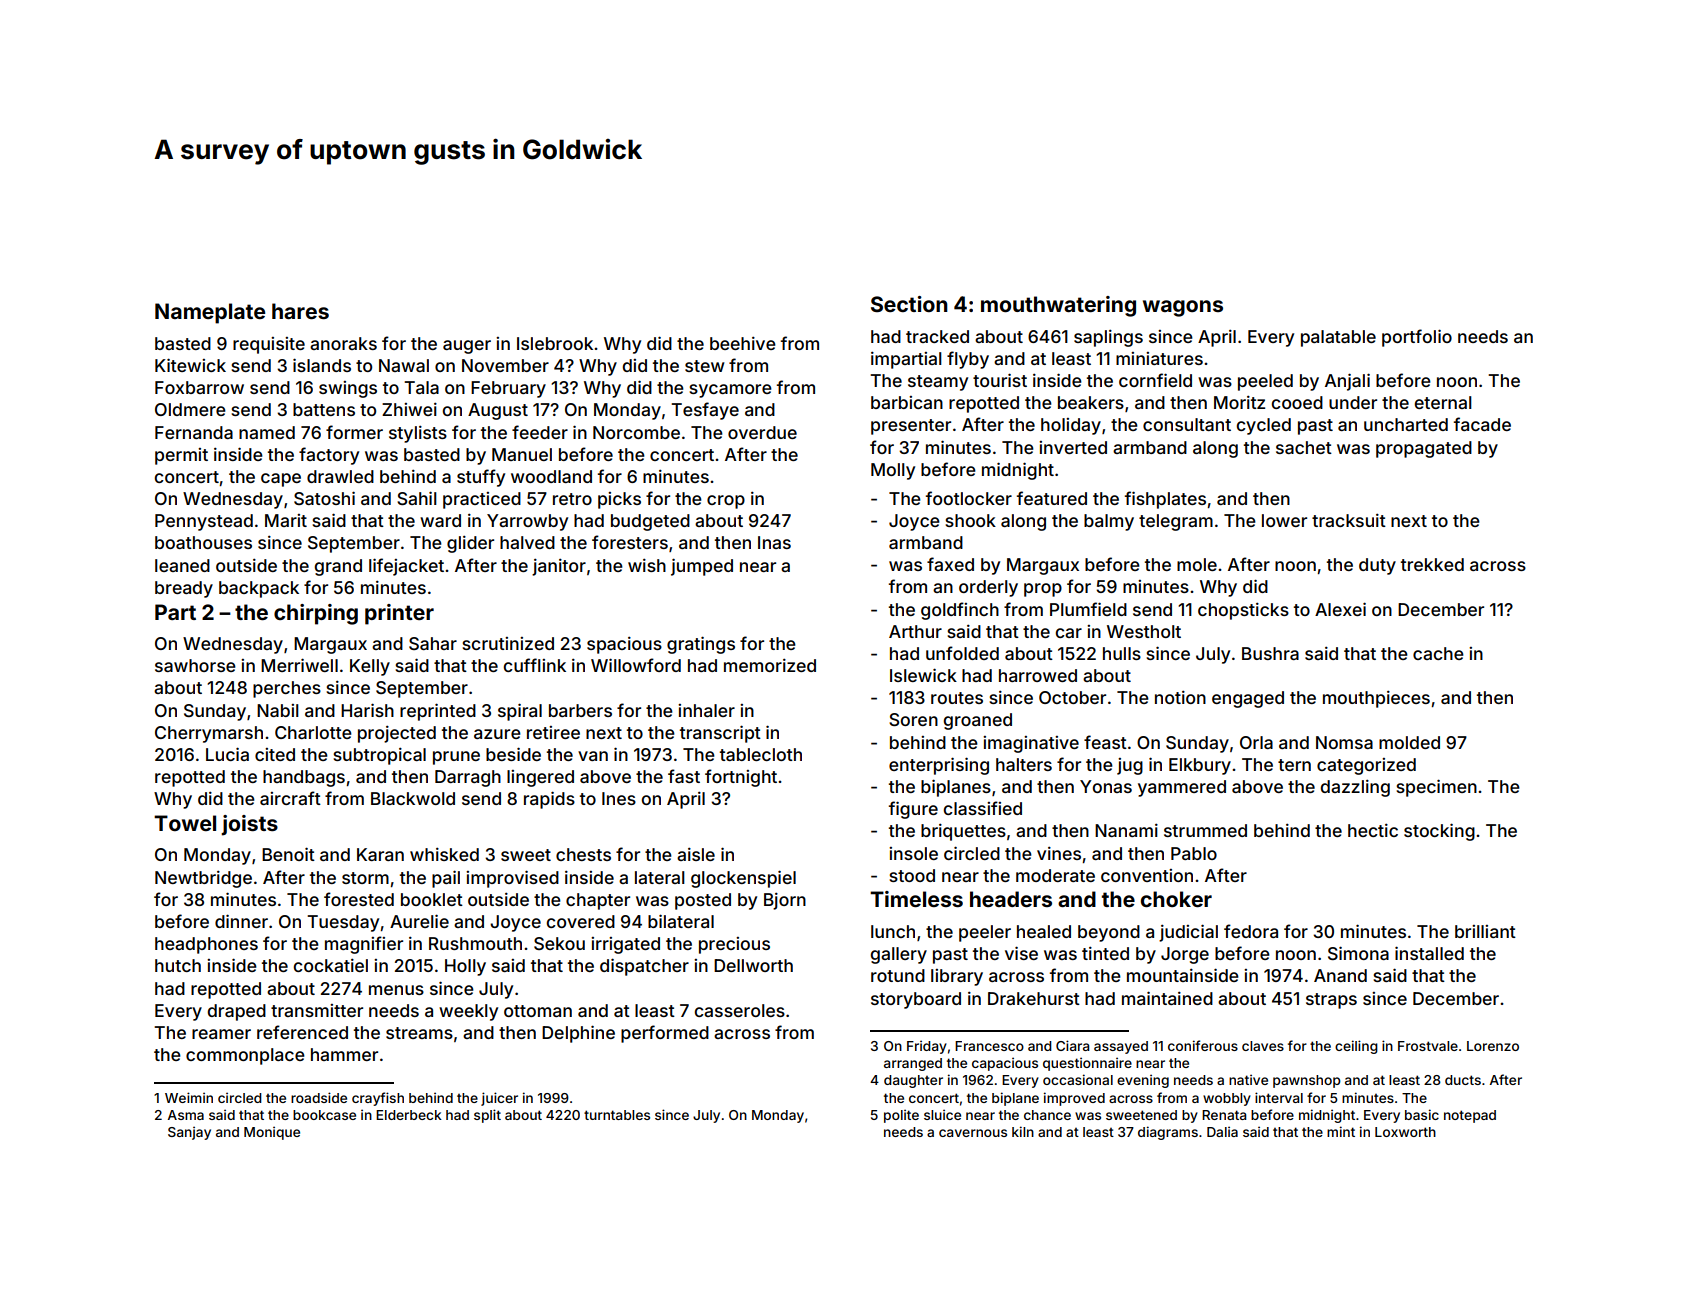 The height and width of the document is (1306, 1691). Describe the element at coordinates (593, 756) in the document. I see `van` at that location.
